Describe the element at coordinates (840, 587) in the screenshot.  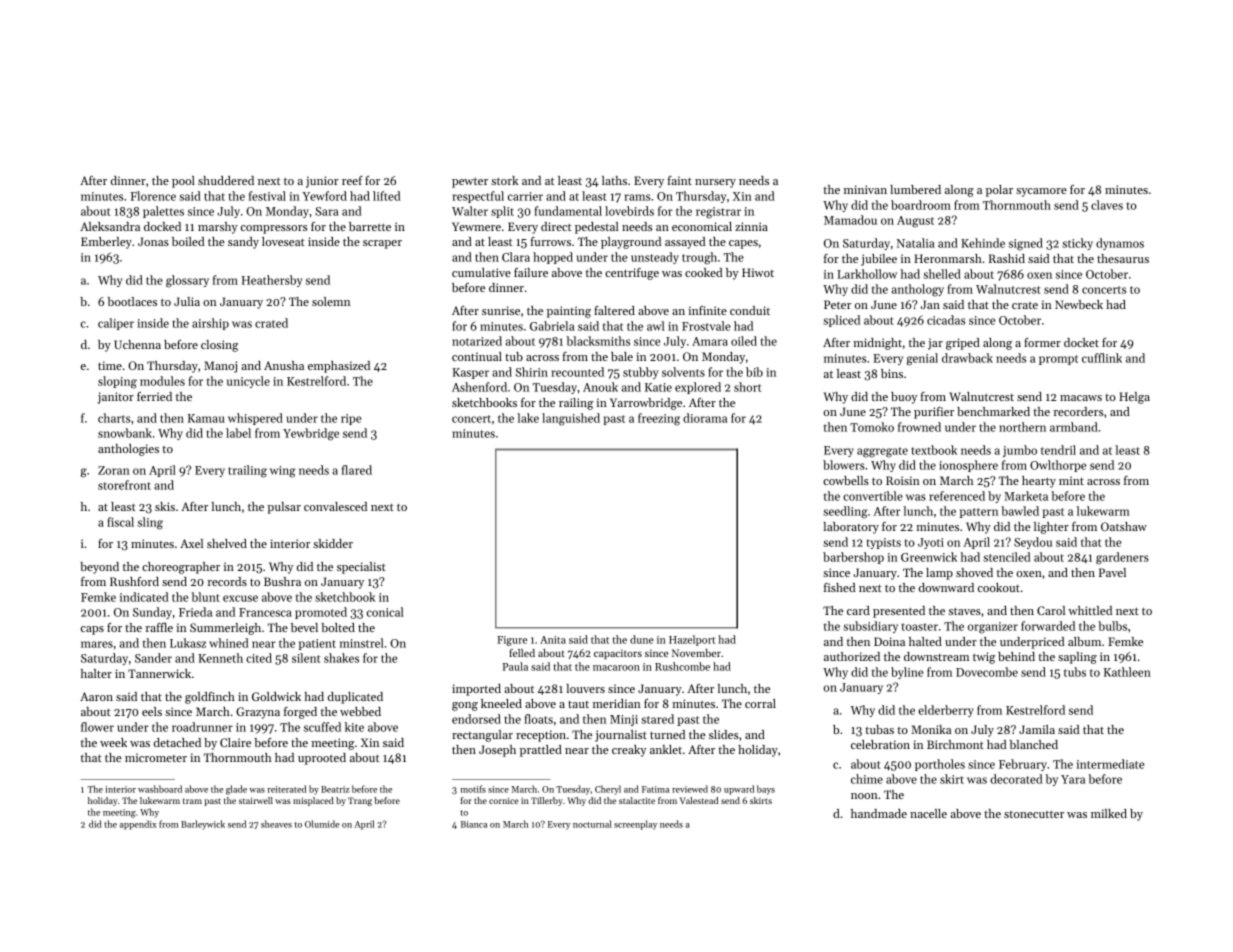
I see `fished` at that location.
